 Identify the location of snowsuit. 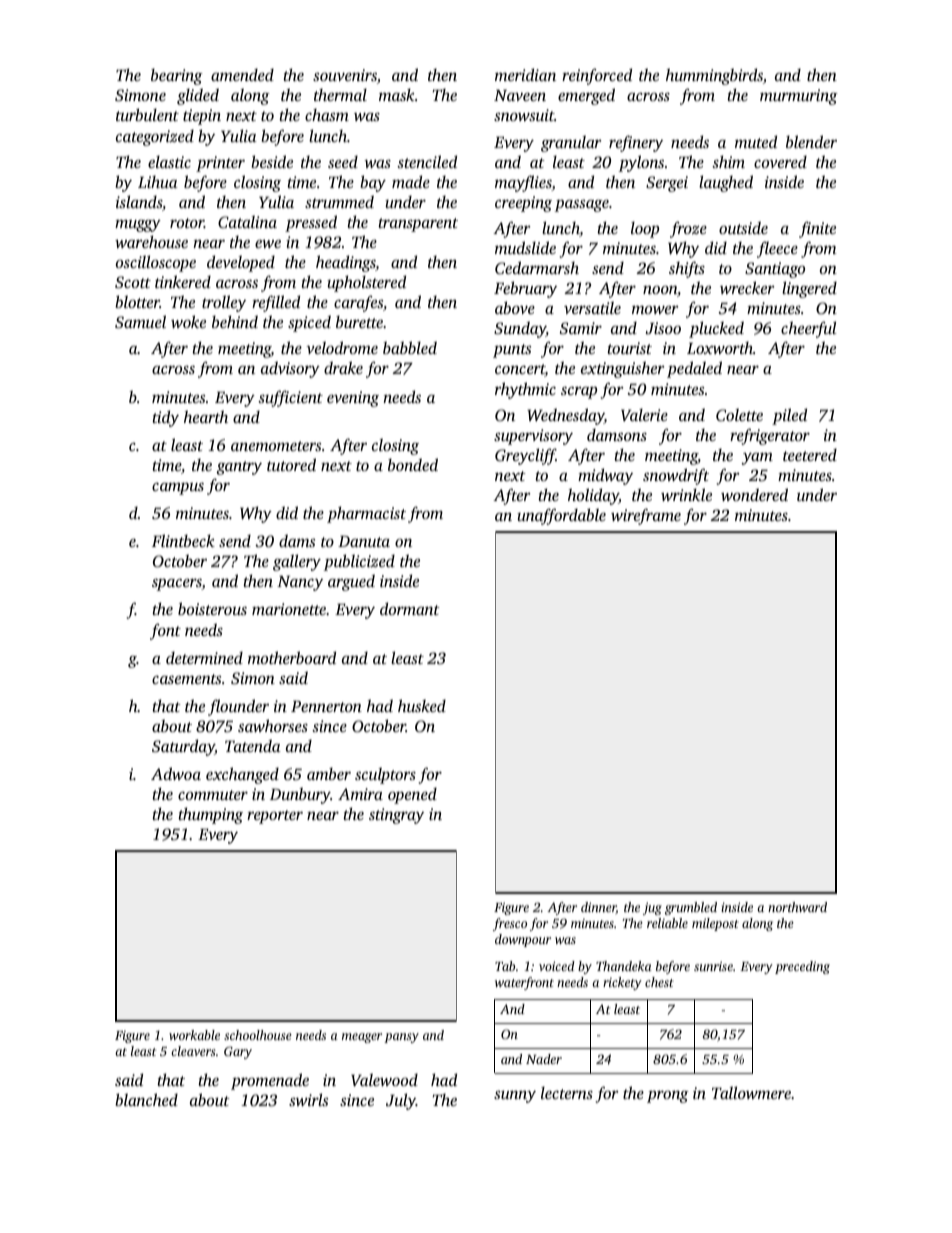
(524, 115).
